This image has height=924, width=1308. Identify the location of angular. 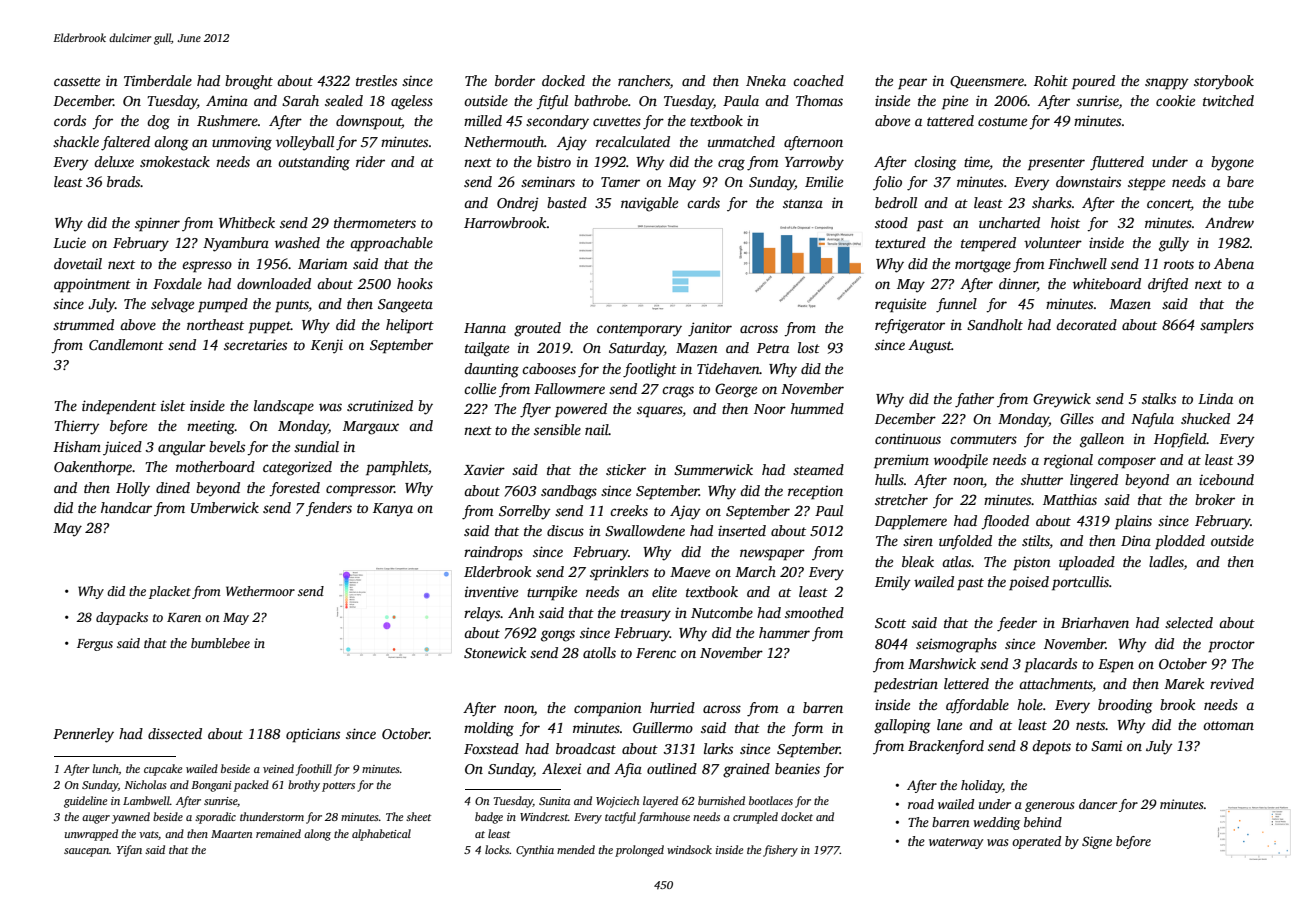
(182, 448).
